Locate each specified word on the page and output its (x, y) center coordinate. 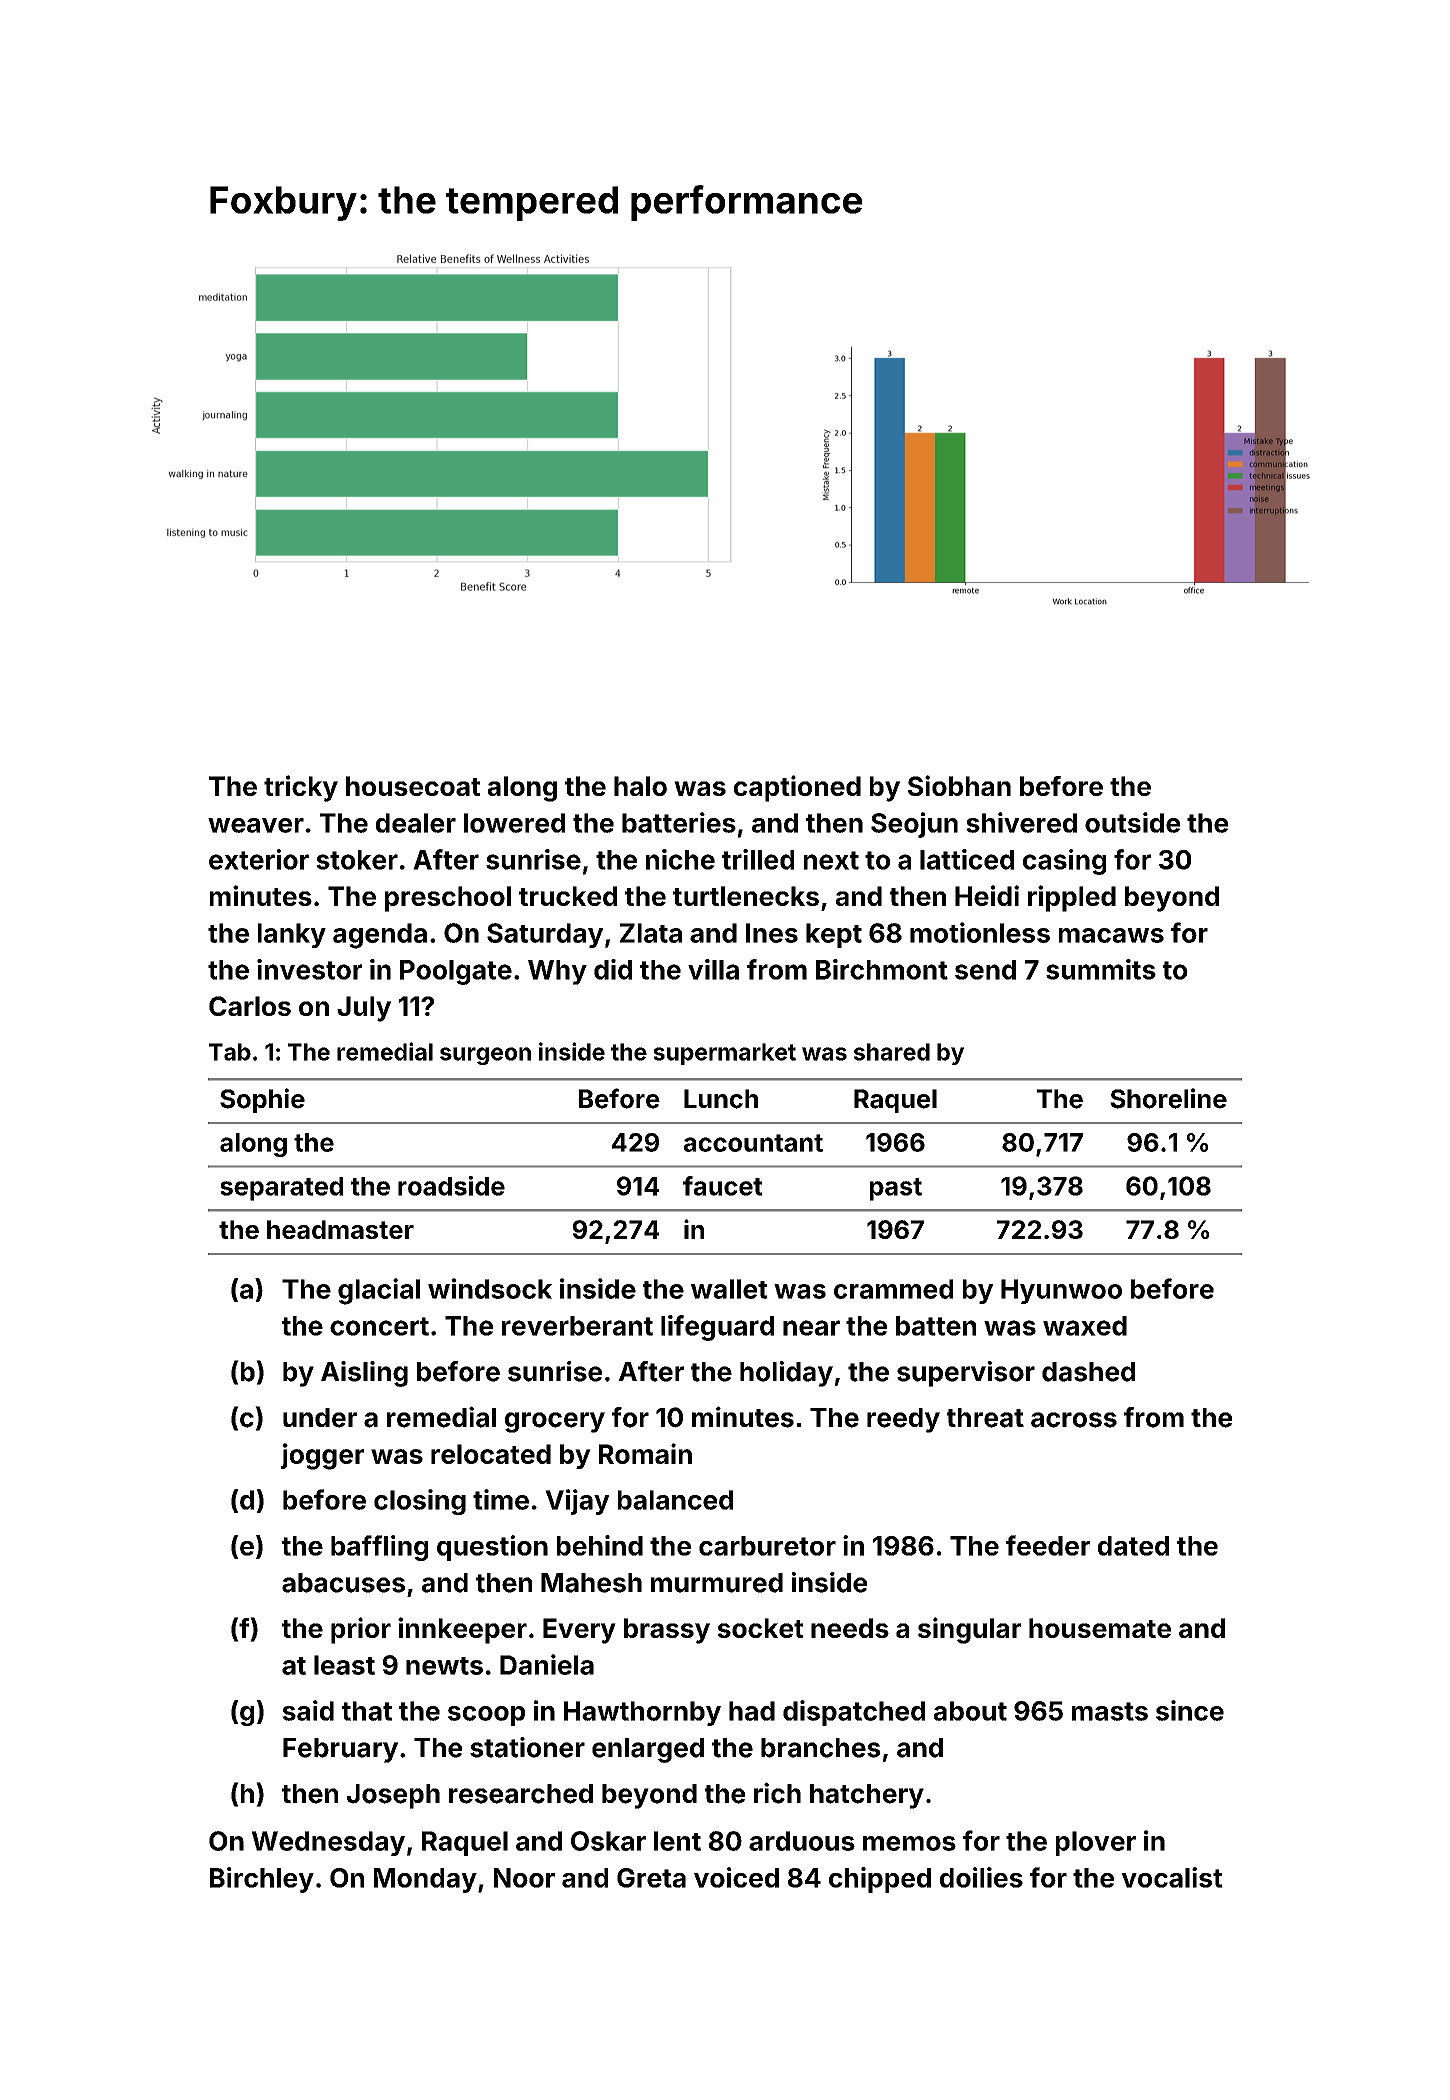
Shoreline (1168, 1098)
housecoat (413, 786)
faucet (723, 1186)
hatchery (867, 1796)
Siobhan (959, 785)
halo (640, 786)
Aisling (364, 1374)
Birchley (262, 1880)
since (1190, 1710)
